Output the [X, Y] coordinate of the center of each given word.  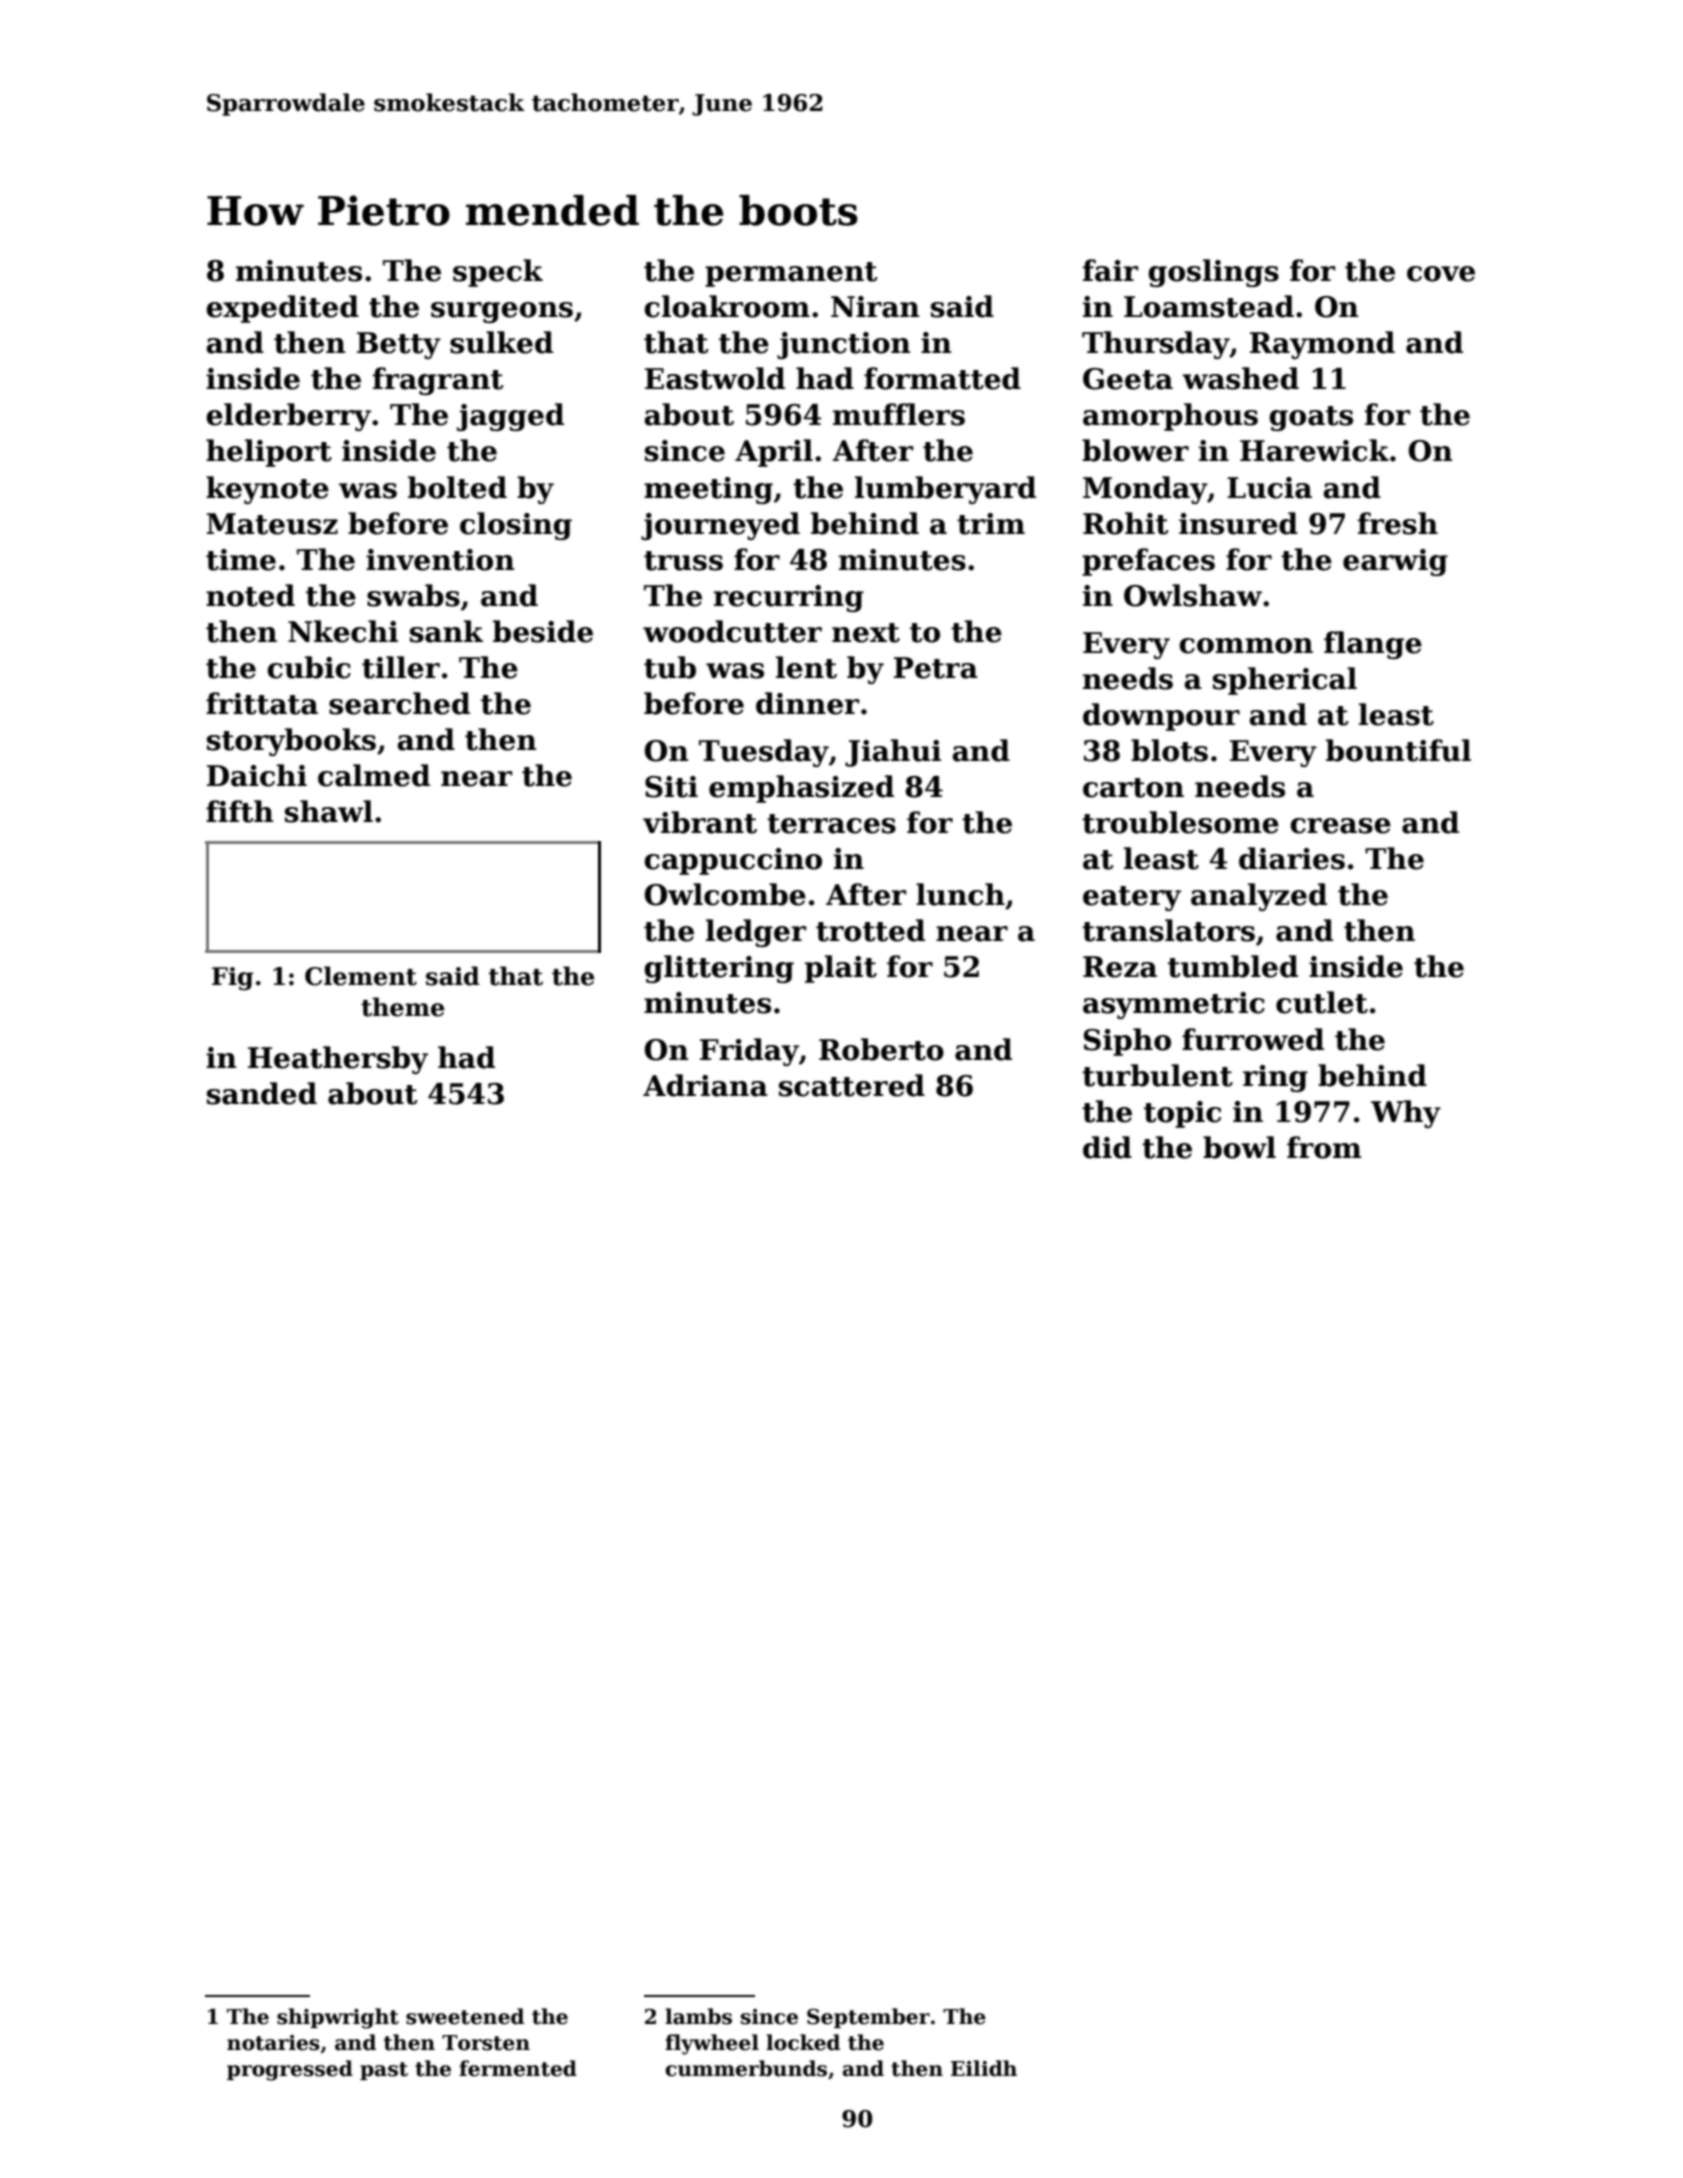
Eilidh [984, 2068]
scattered [852, 1085]
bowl [1239, 1147]
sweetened [465, 2016]
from [1324, 1147]
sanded [262, 1093]
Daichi [257, 775]
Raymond [1322, 345]
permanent [791, 274]
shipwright [338, 2018]
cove [1441, 274]
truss [683, 561]
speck [498, 273]
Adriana [705, 1085]
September [868, 2018]
